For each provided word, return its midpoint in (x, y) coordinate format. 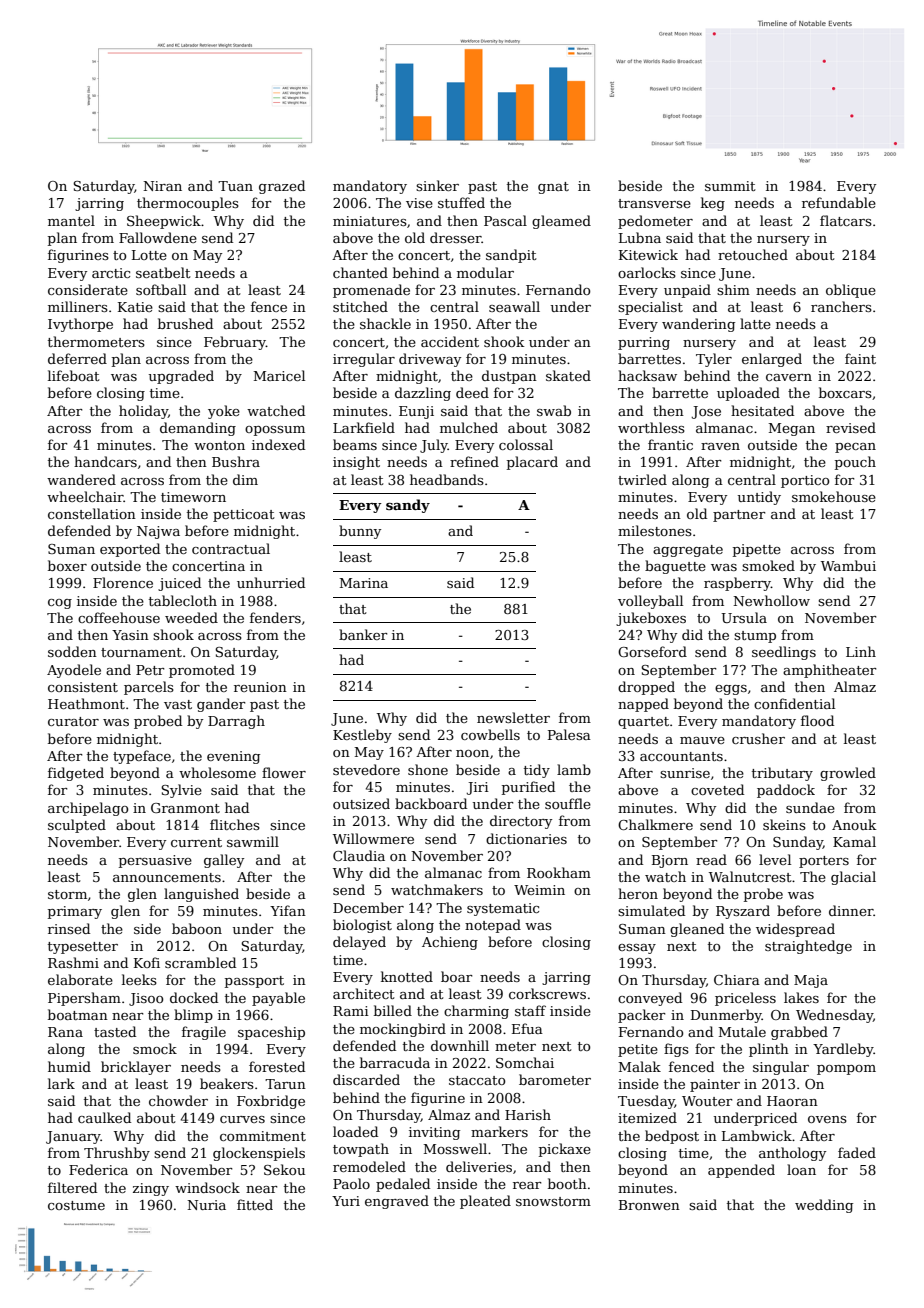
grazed (282, 187)
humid (69, 1066)
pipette (757, 550)
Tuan (235, 186)
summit (730, 186)
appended (741, 1171)
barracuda (395, 1062)
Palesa (569, 734)
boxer (67, 565)
